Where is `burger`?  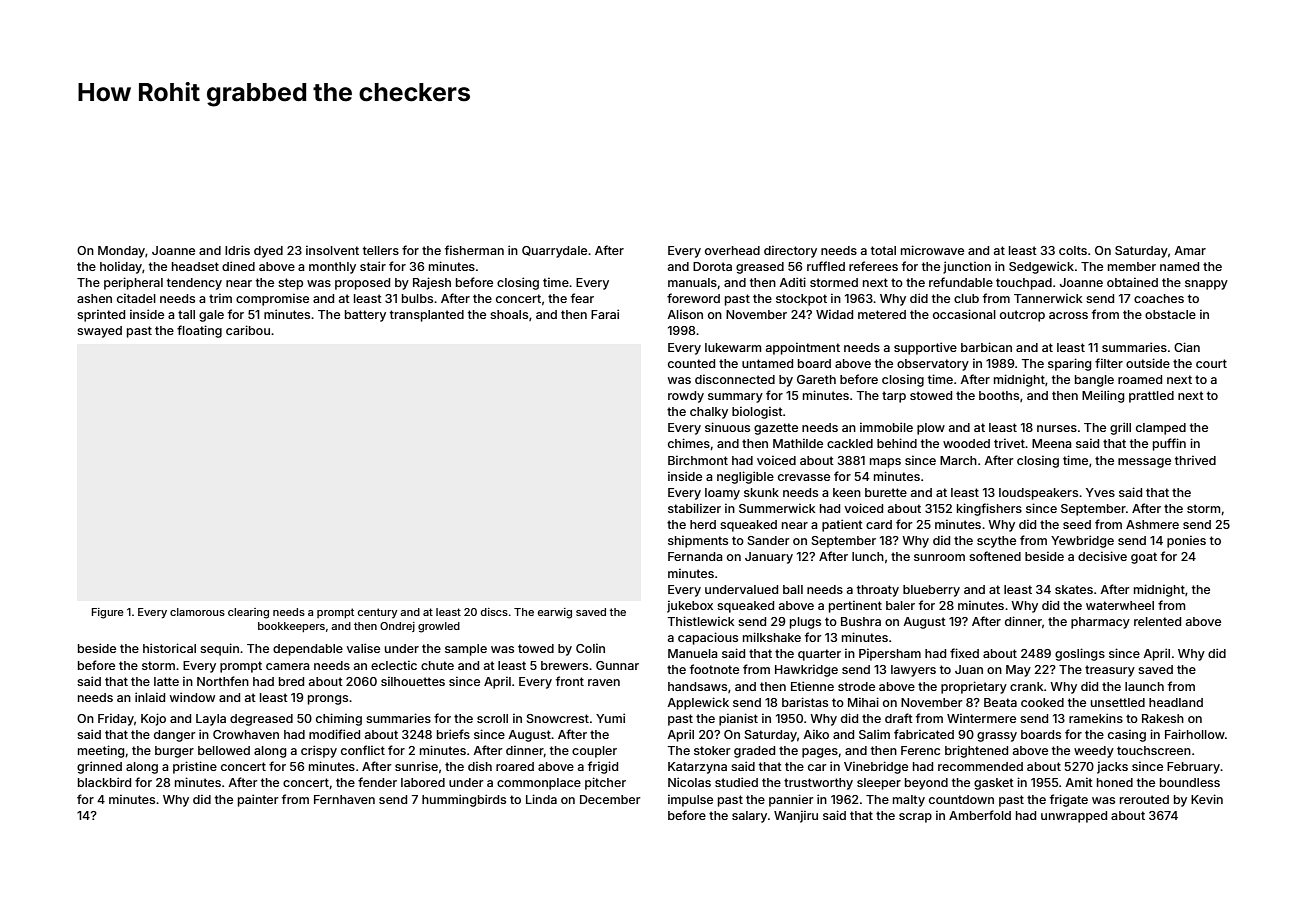
burger is located at coordinates (174, 752).
